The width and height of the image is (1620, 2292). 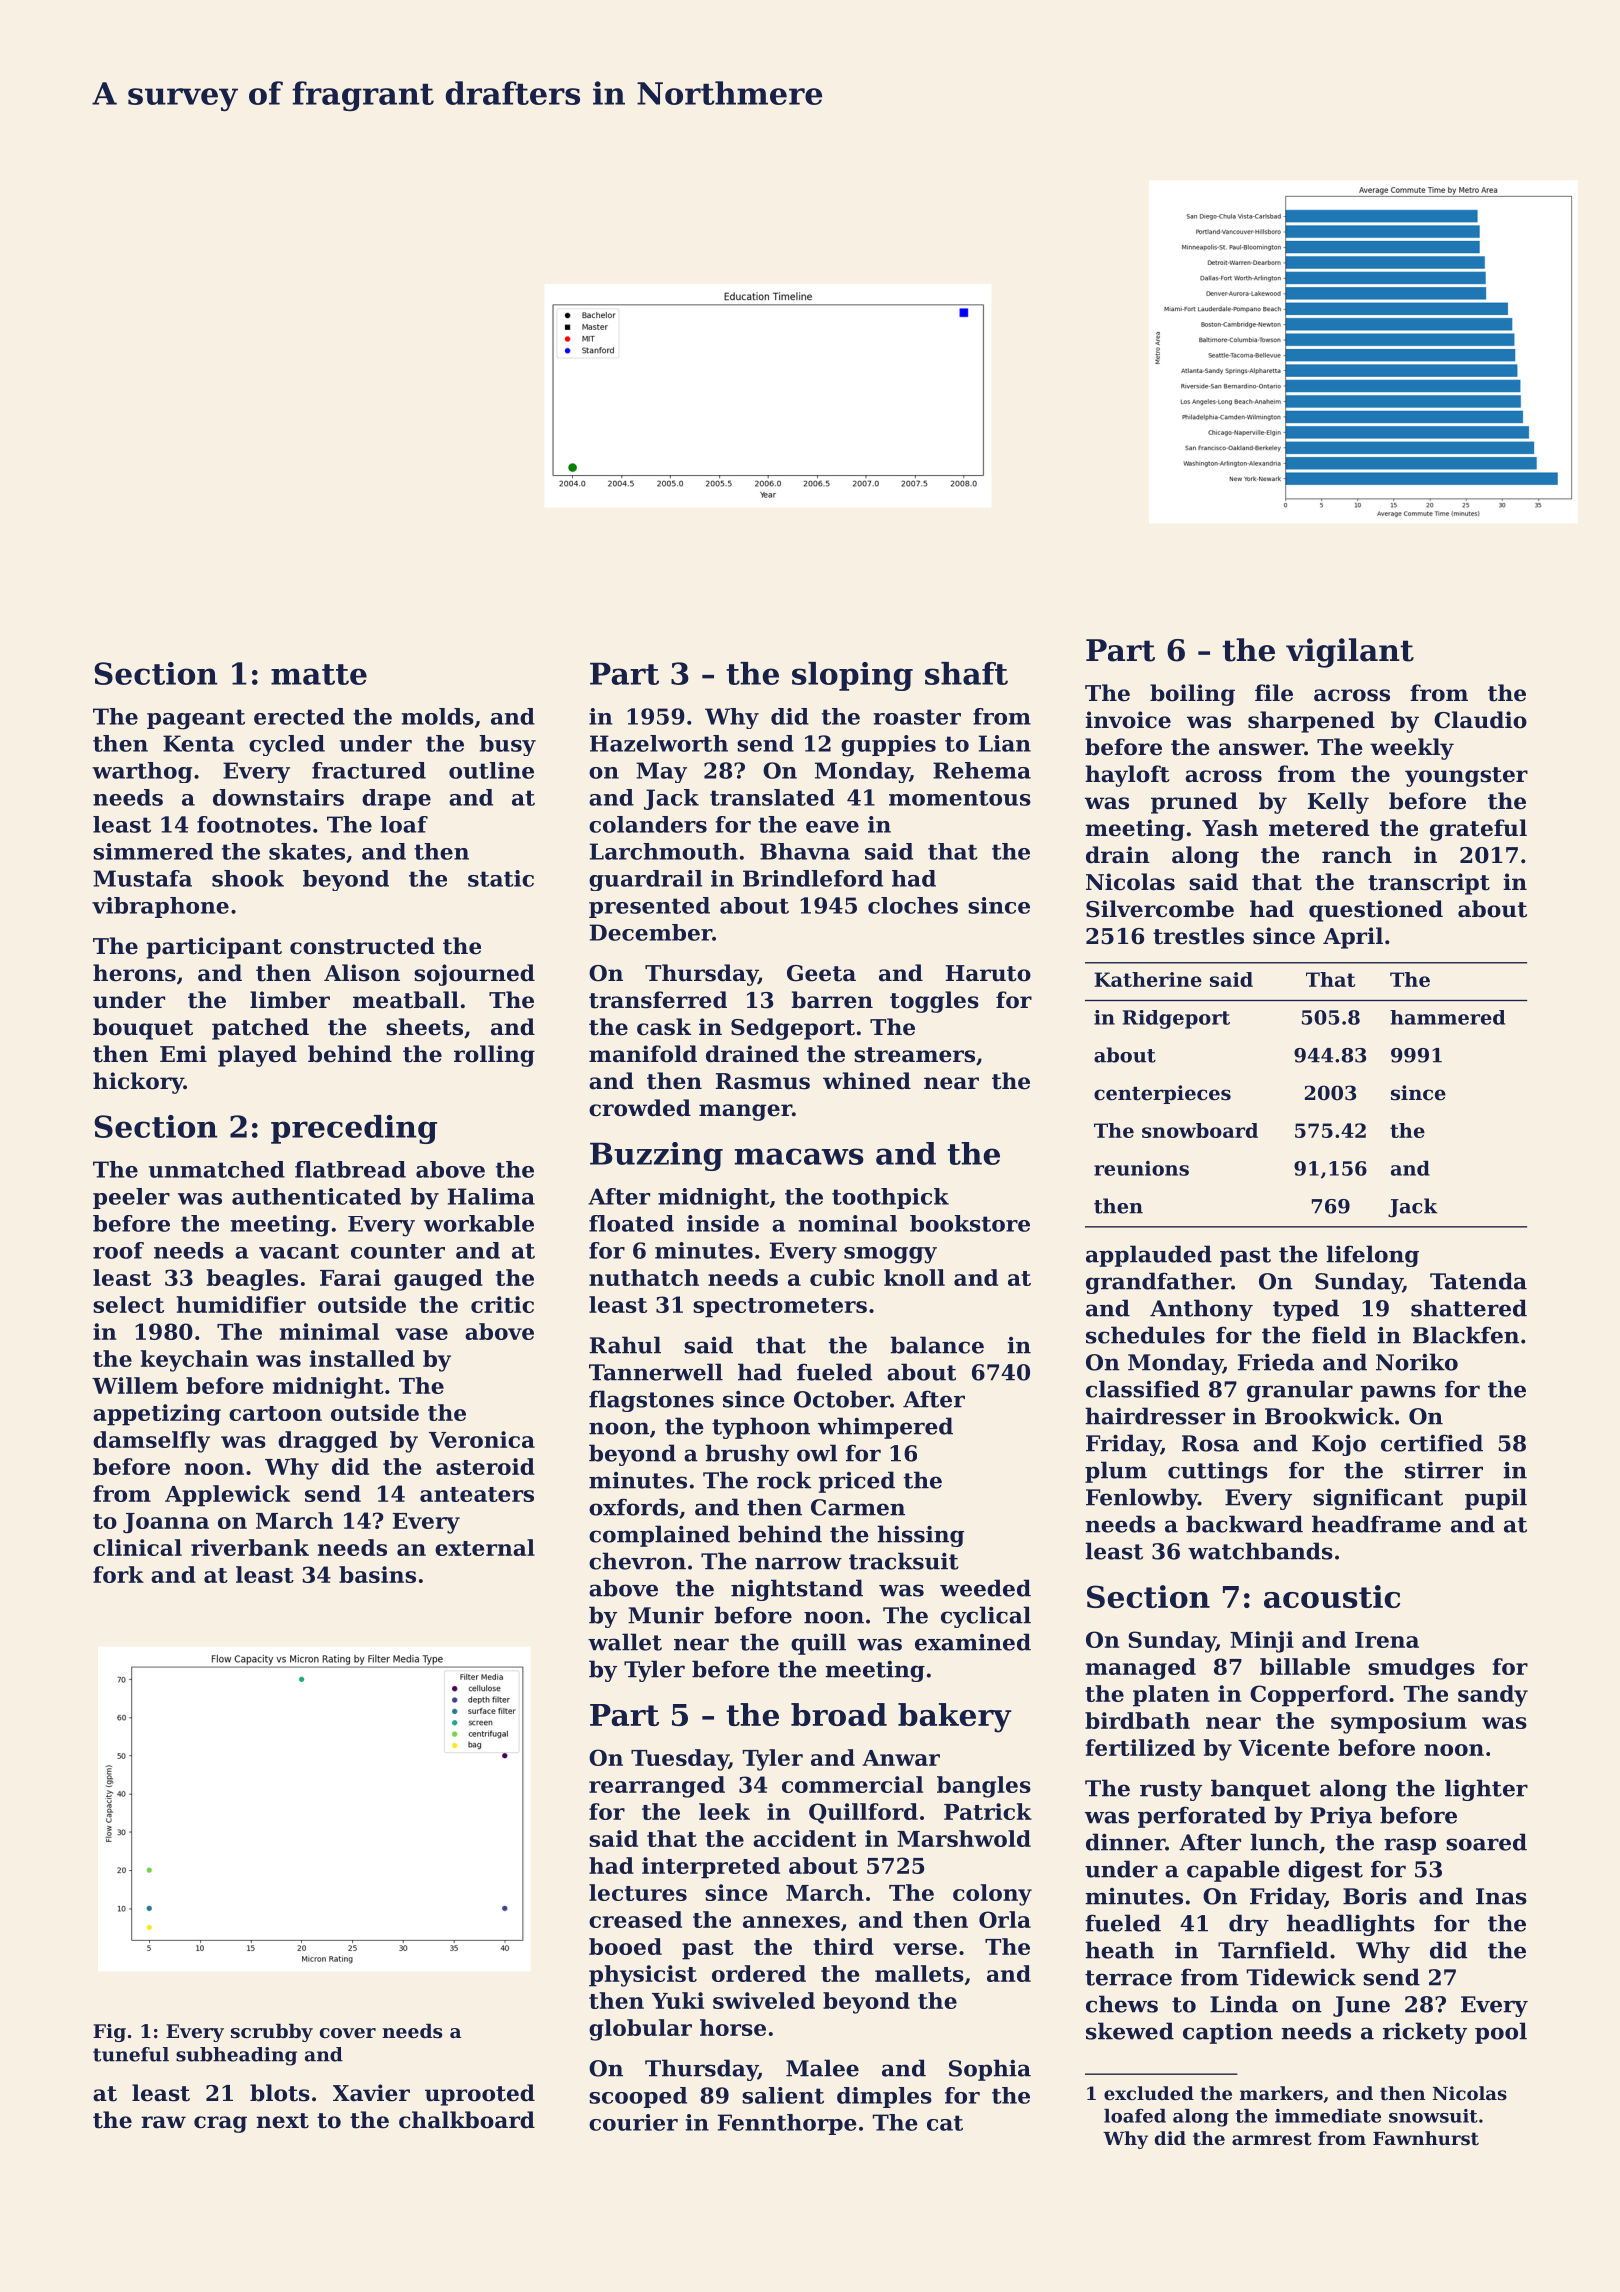 I want to click on shaft, so click(x=966, y=673).
